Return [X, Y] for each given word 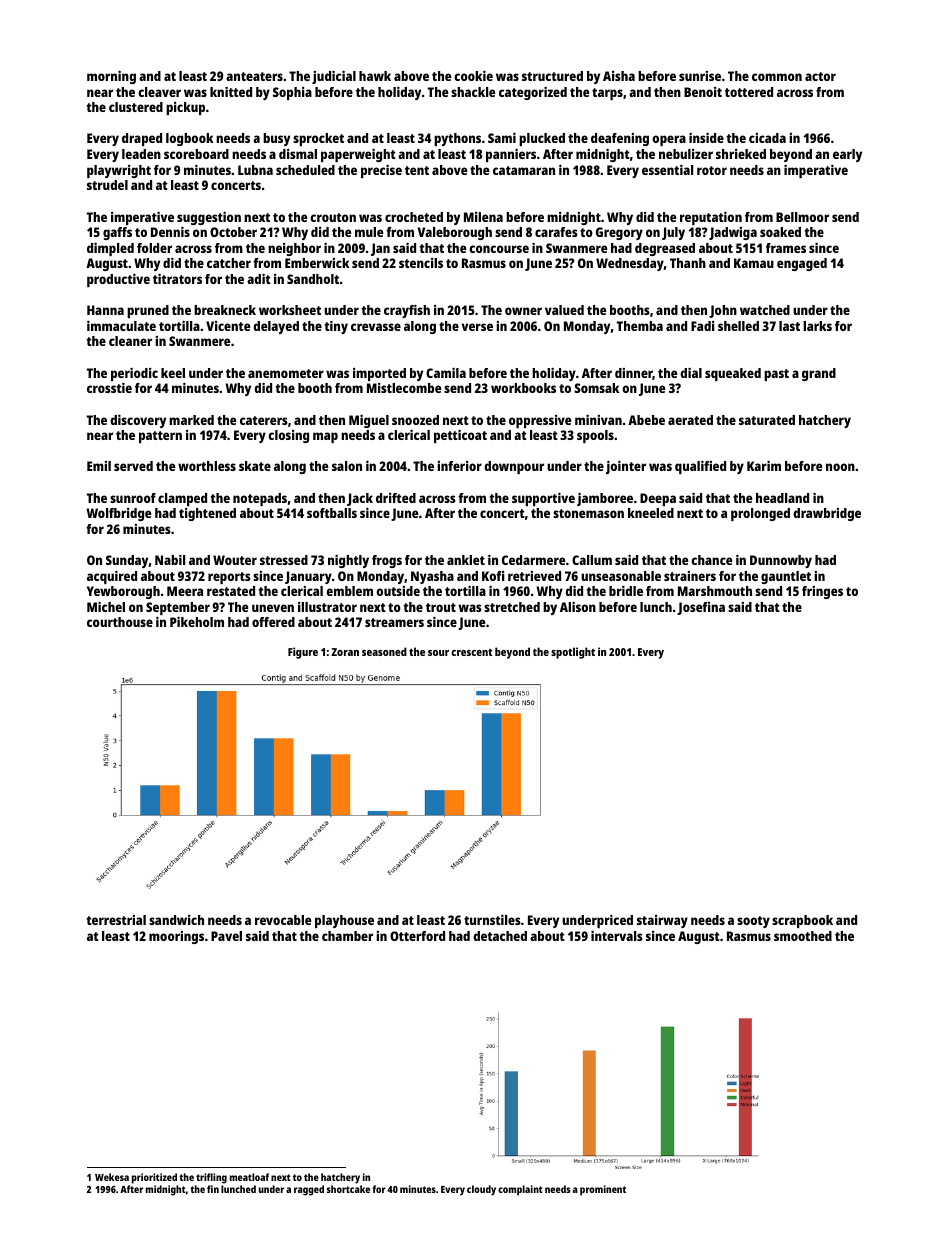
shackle [473, 92]
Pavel [226, 936]
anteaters [254, 76]
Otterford [417, 936]
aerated [690, 420]
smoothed [803, 936]
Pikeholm [197, 622]
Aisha [619, 76]
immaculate [121, 326]
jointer [626, 467]
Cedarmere [534, 560]
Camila [446, 373]
